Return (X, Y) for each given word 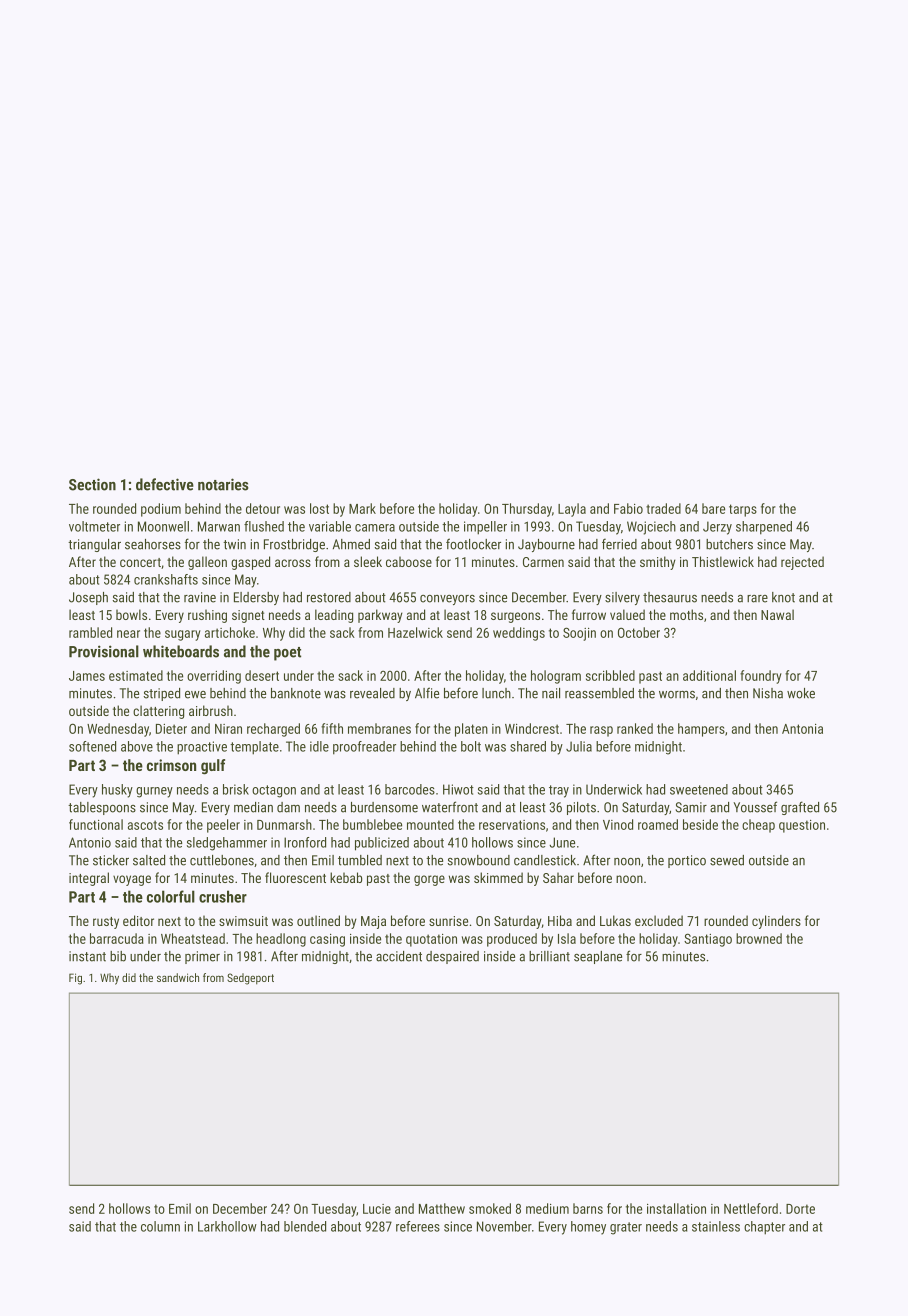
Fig (75, 979)
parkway (380, 616)
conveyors (447, 600)
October (639, 632)
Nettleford (751, 1208)
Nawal (777, 614)
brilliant (549, 956)
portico (687, 861)
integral (89, 879)
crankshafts (166, 579)
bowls (131, 614)
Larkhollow (227, 1226)
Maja (373, 922)
